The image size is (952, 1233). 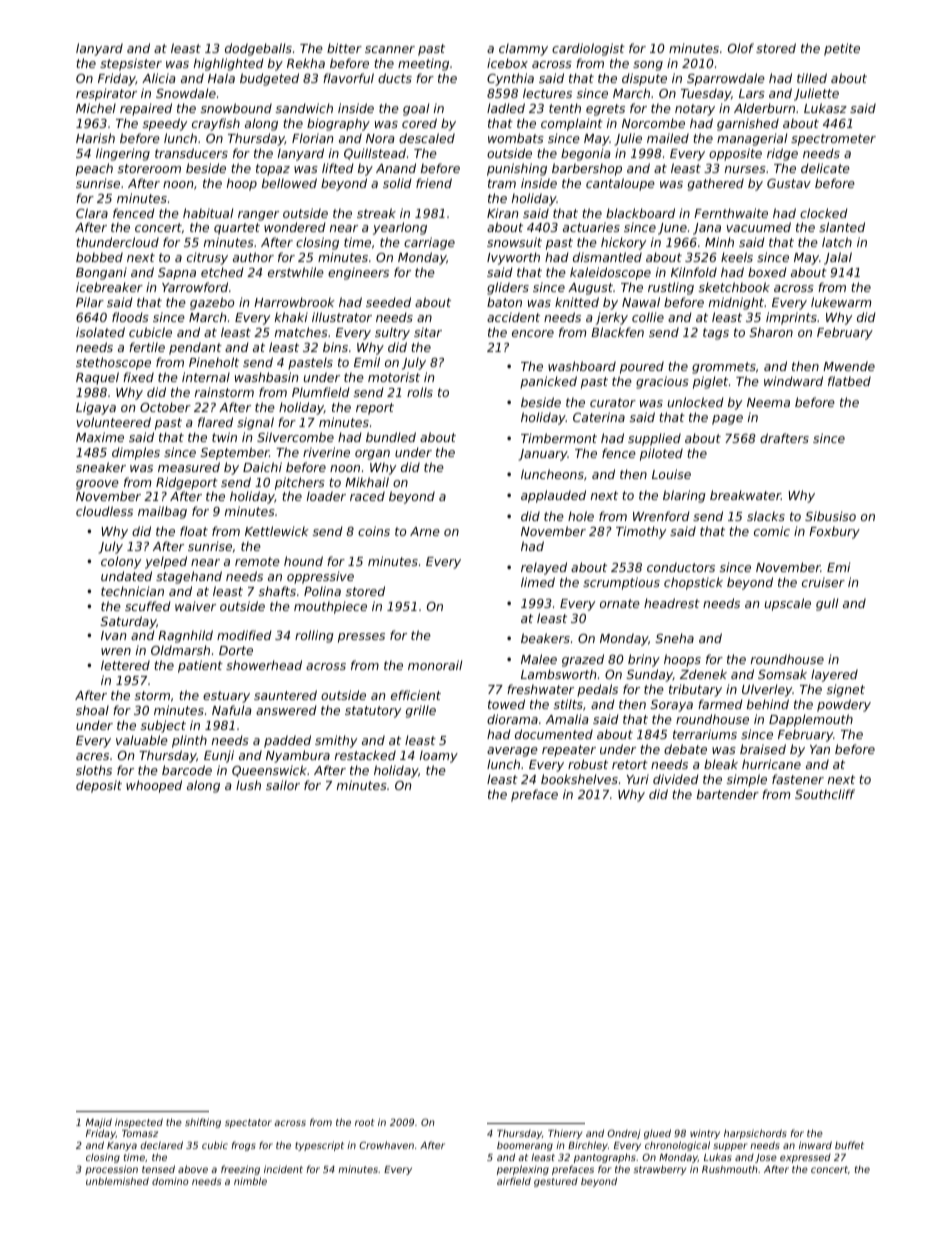 What do you see at coordinates (844, 705) in the screenshot?
I see `powdery` at bounding box center [844, 705].
